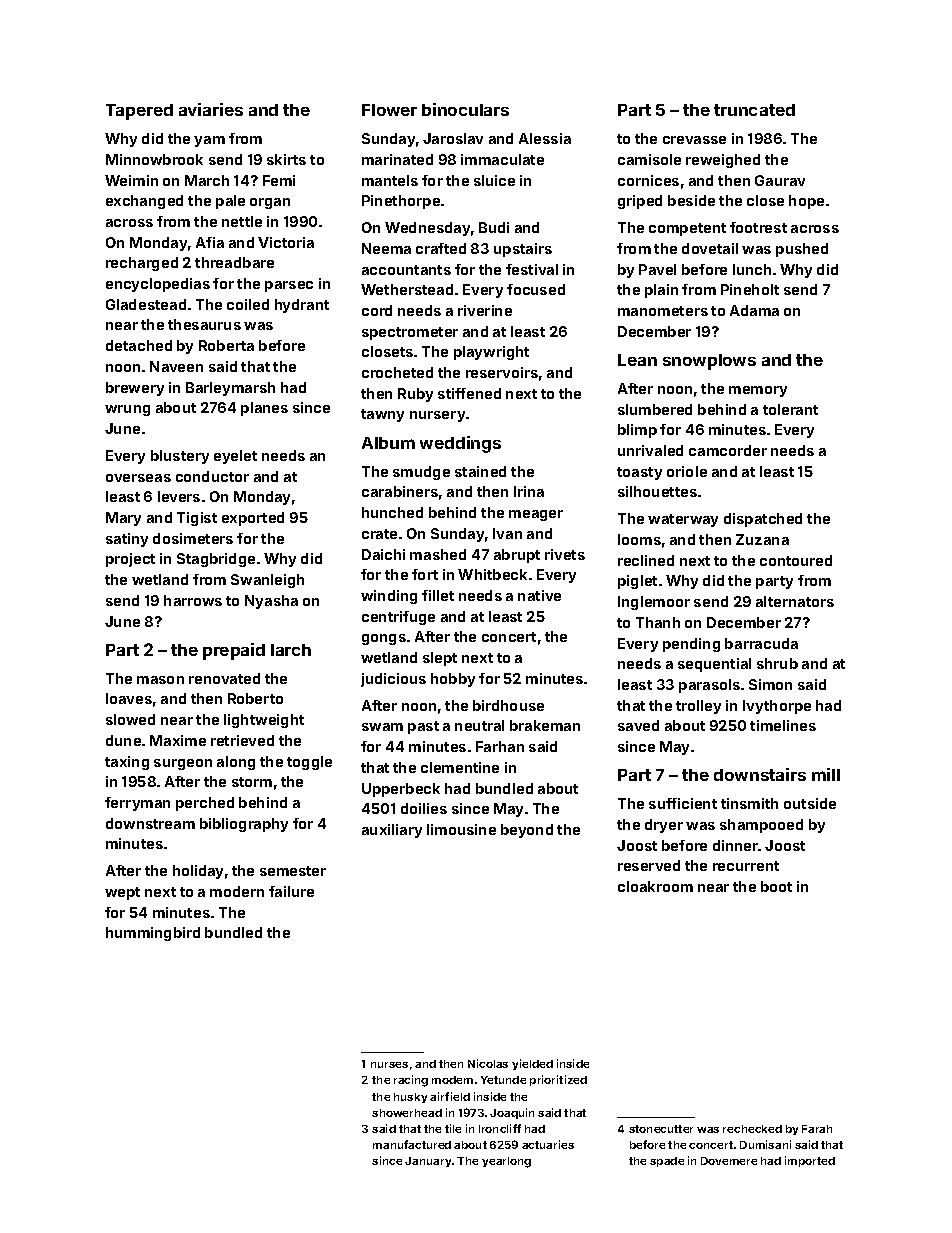 The height and width of the image is (1233, 952). What do you see at coordinates (253, 519) in the image?
I see `exported` at bounding box center [253, 519].
